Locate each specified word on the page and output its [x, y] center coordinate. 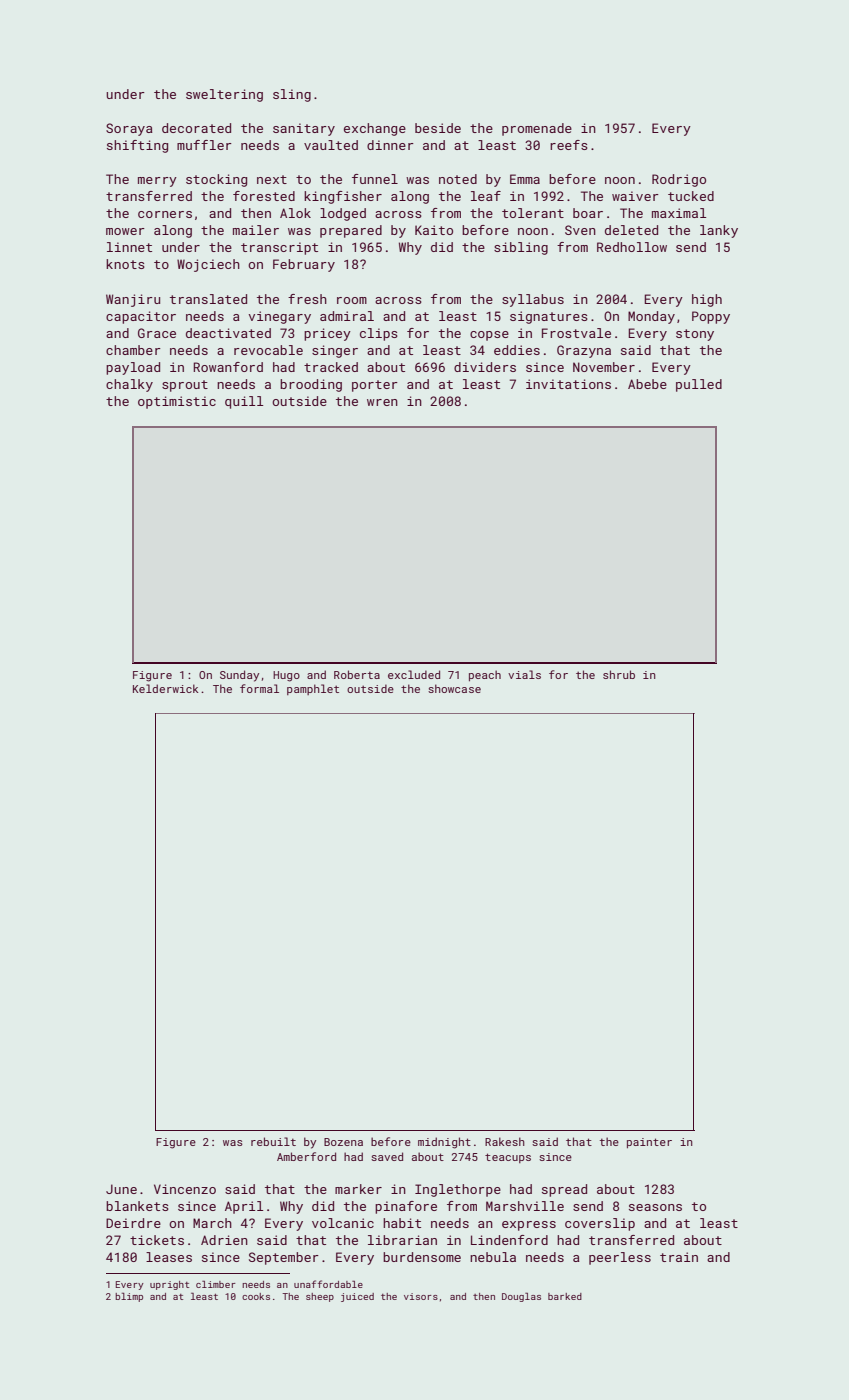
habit [402, 1223]
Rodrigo [679, 180]
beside [438, 128]
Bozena [343, 1142]
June [121, 1189]
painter [649, 1143]
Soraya [129, 129]
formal [259, 688]
